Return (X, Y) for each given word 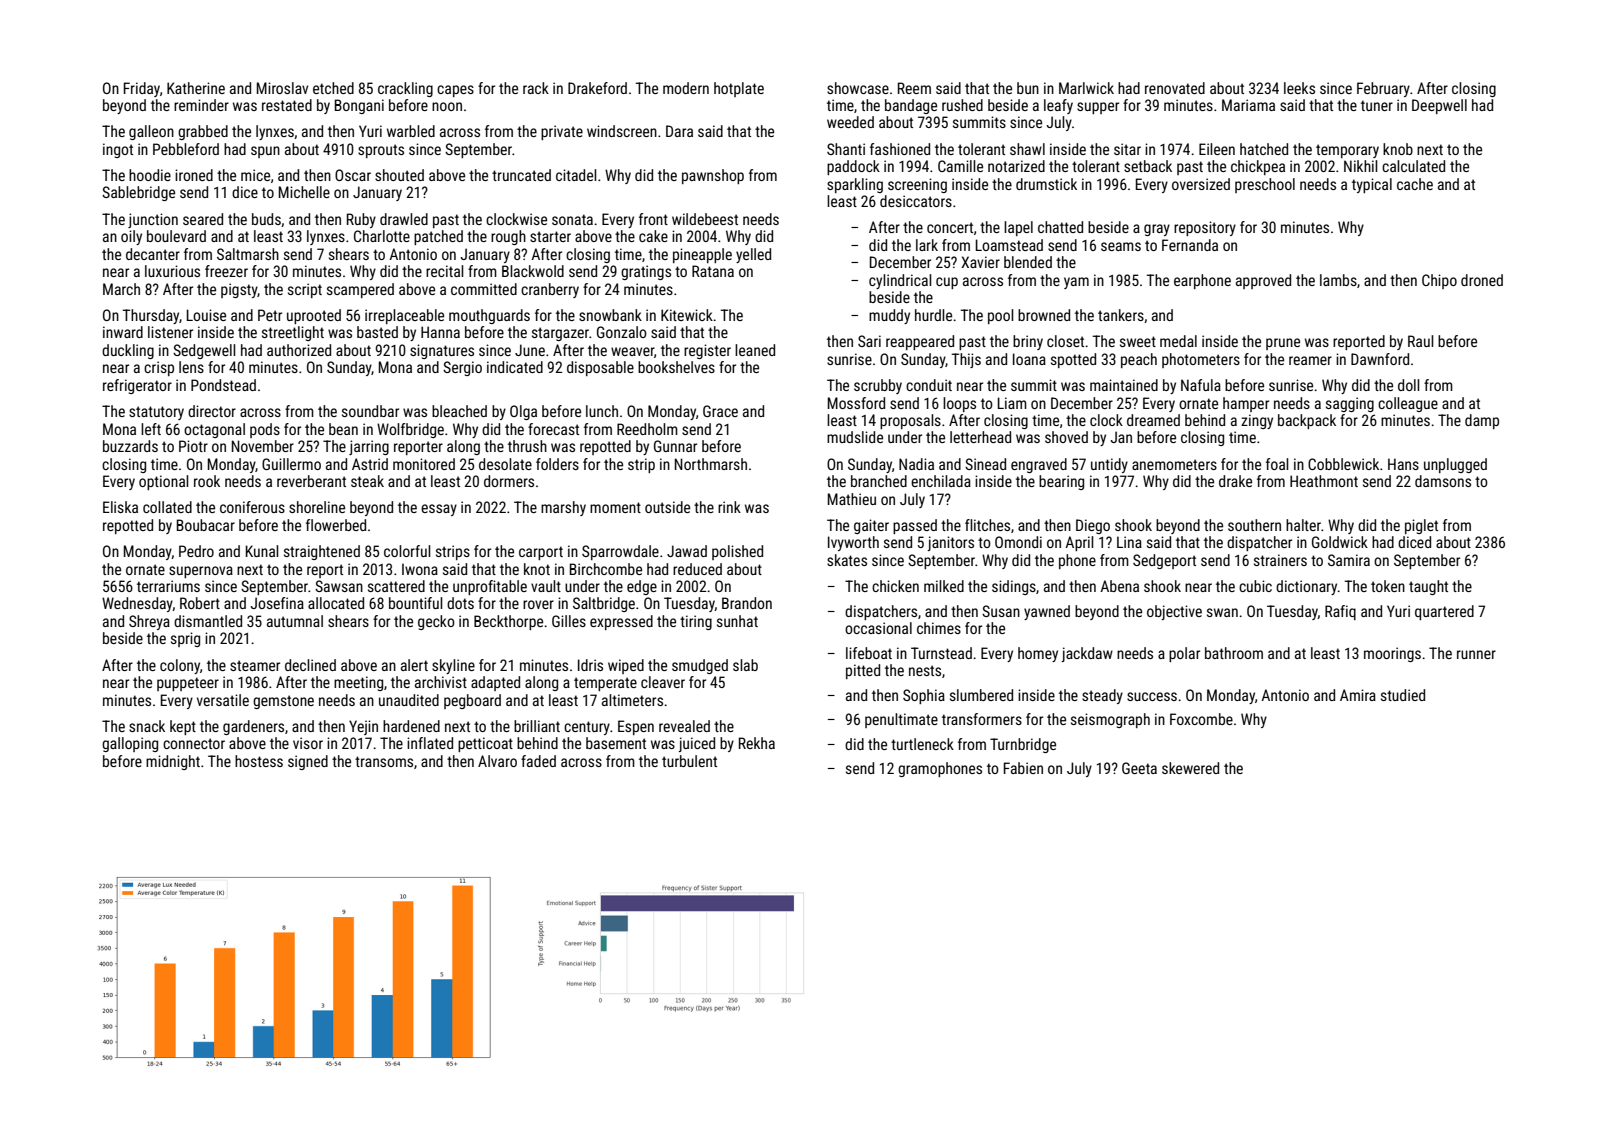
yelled (753, 255)
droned (1482, 280)
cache (1415, 184)
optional (164, 482)
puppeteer (188, 684)
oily (131, 237)
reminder (201, 105)
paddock (853, 167)
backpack (1307, 421)
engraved (1039, 465)
